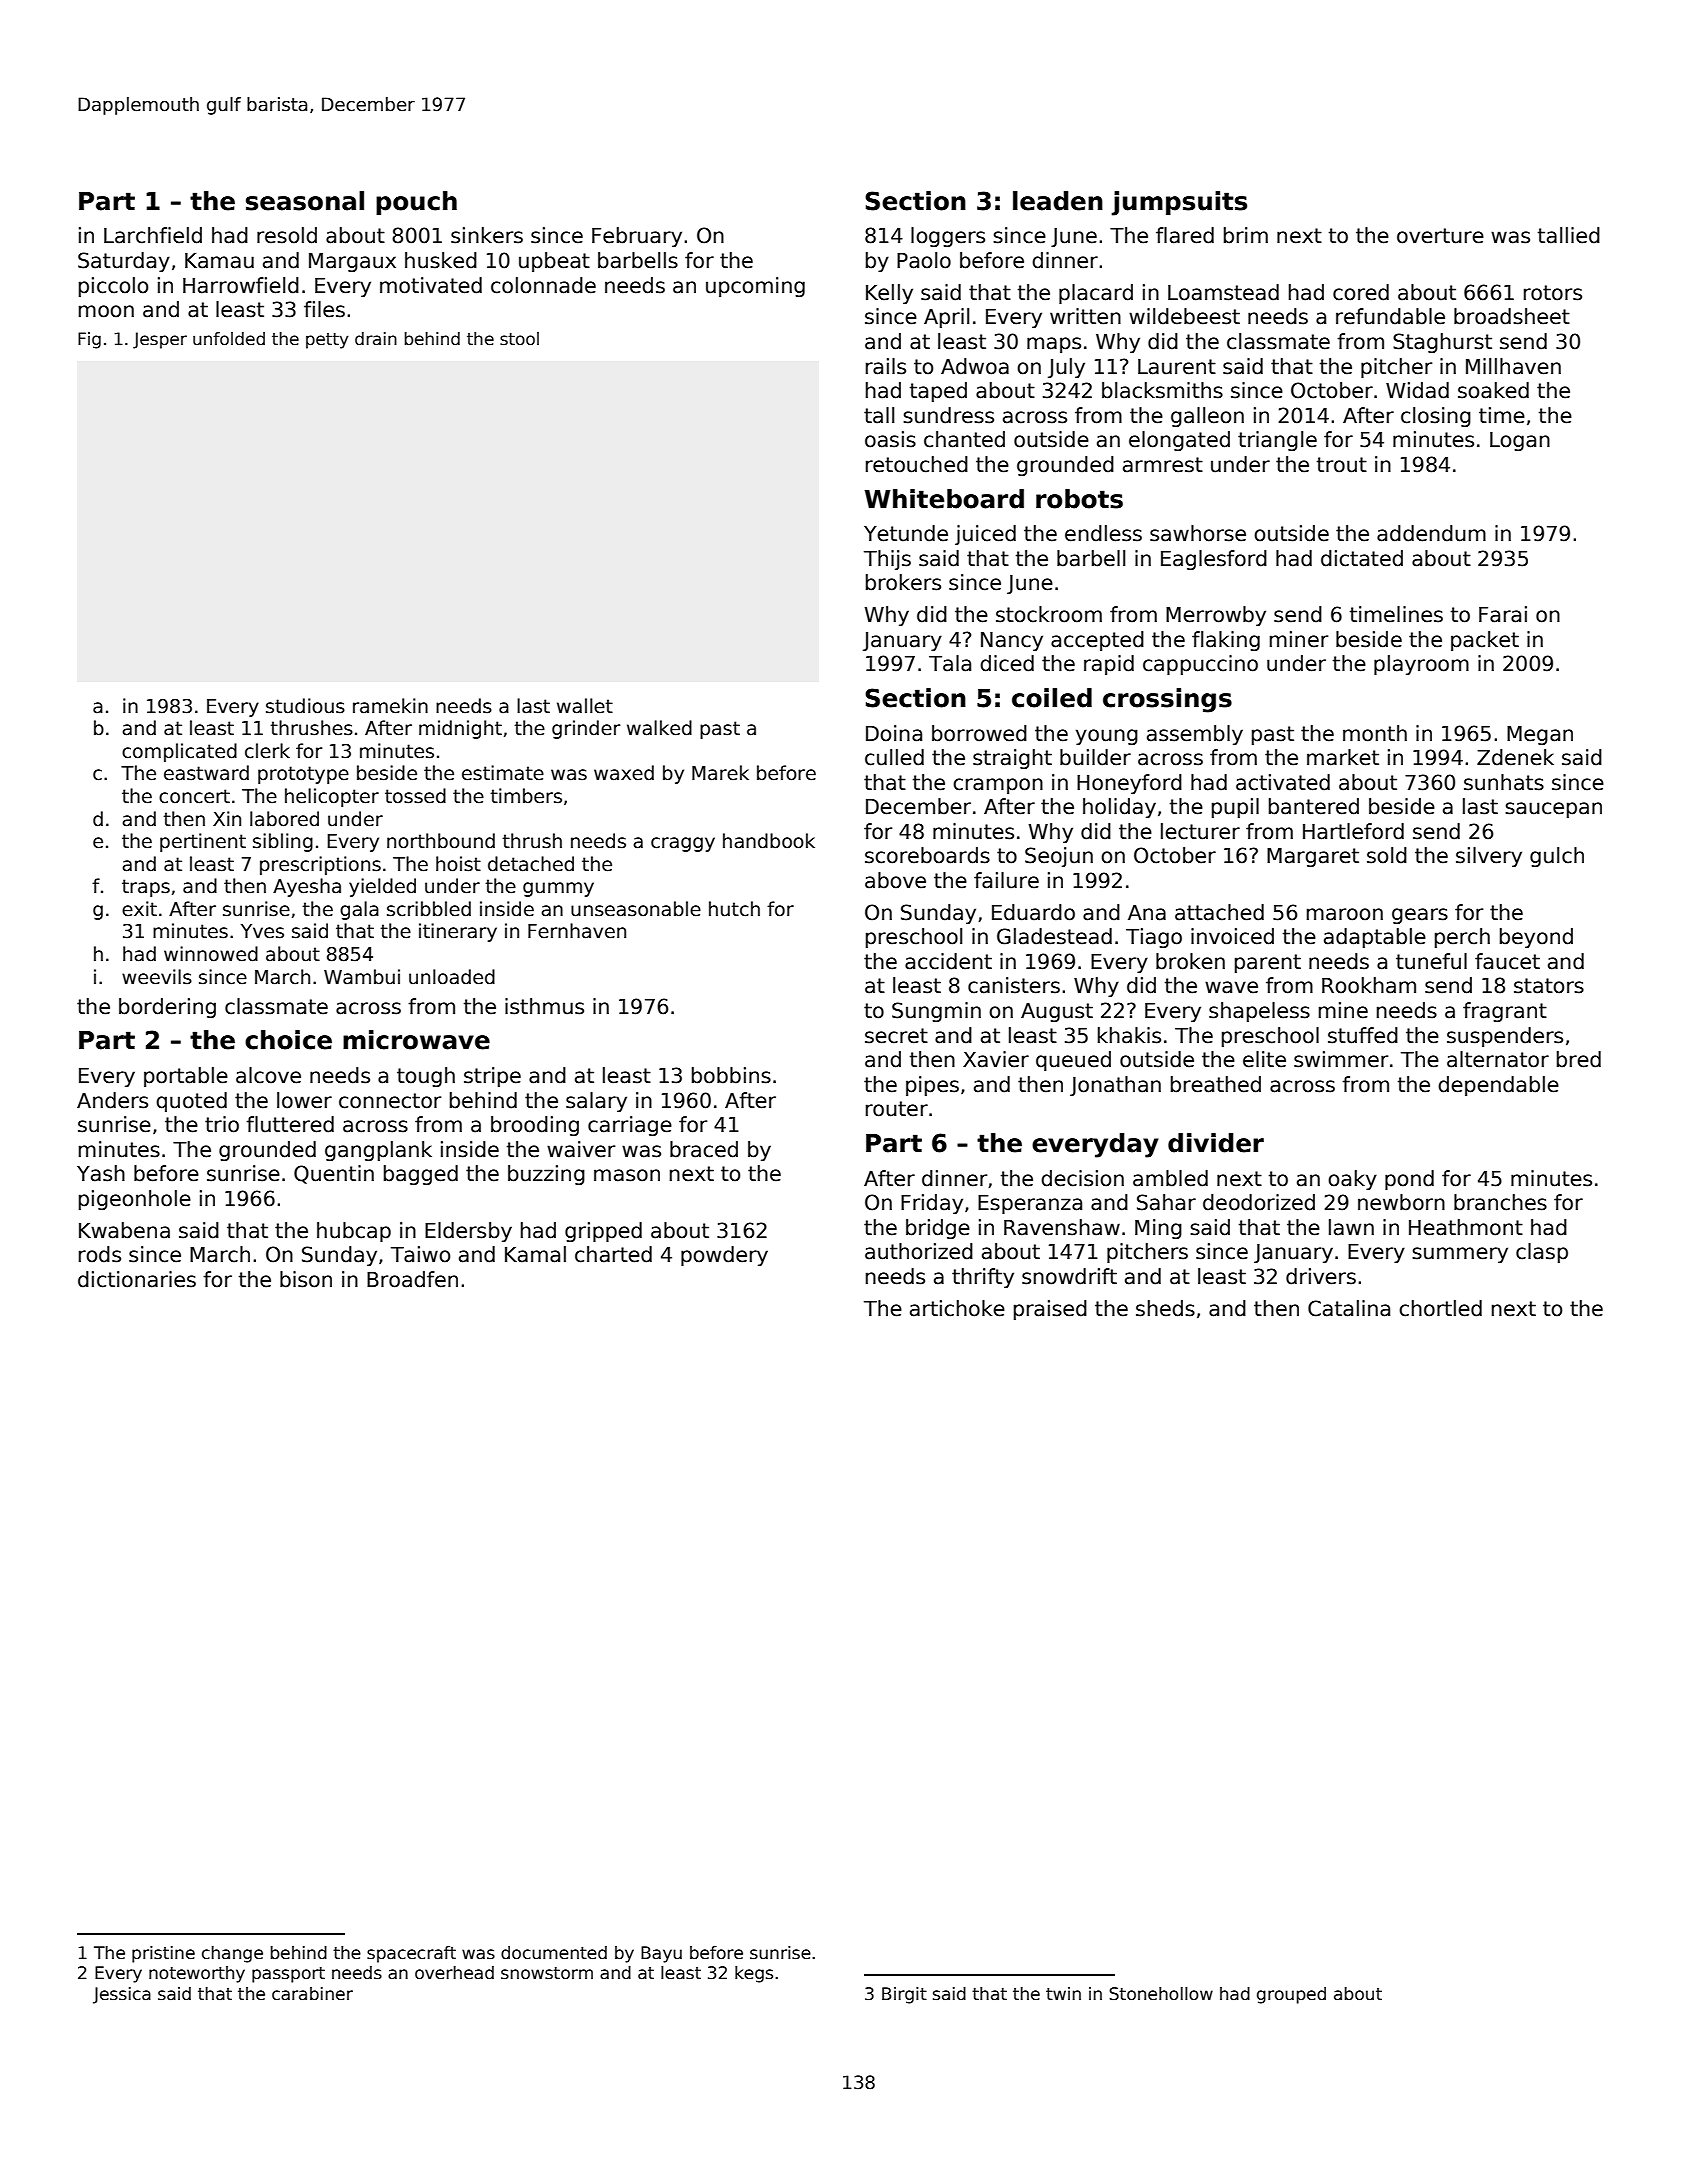 The image size is (1683, 2178). Describe the element at coordinates (1179, 441) in the screenshot. I see `elongated` at that location.
